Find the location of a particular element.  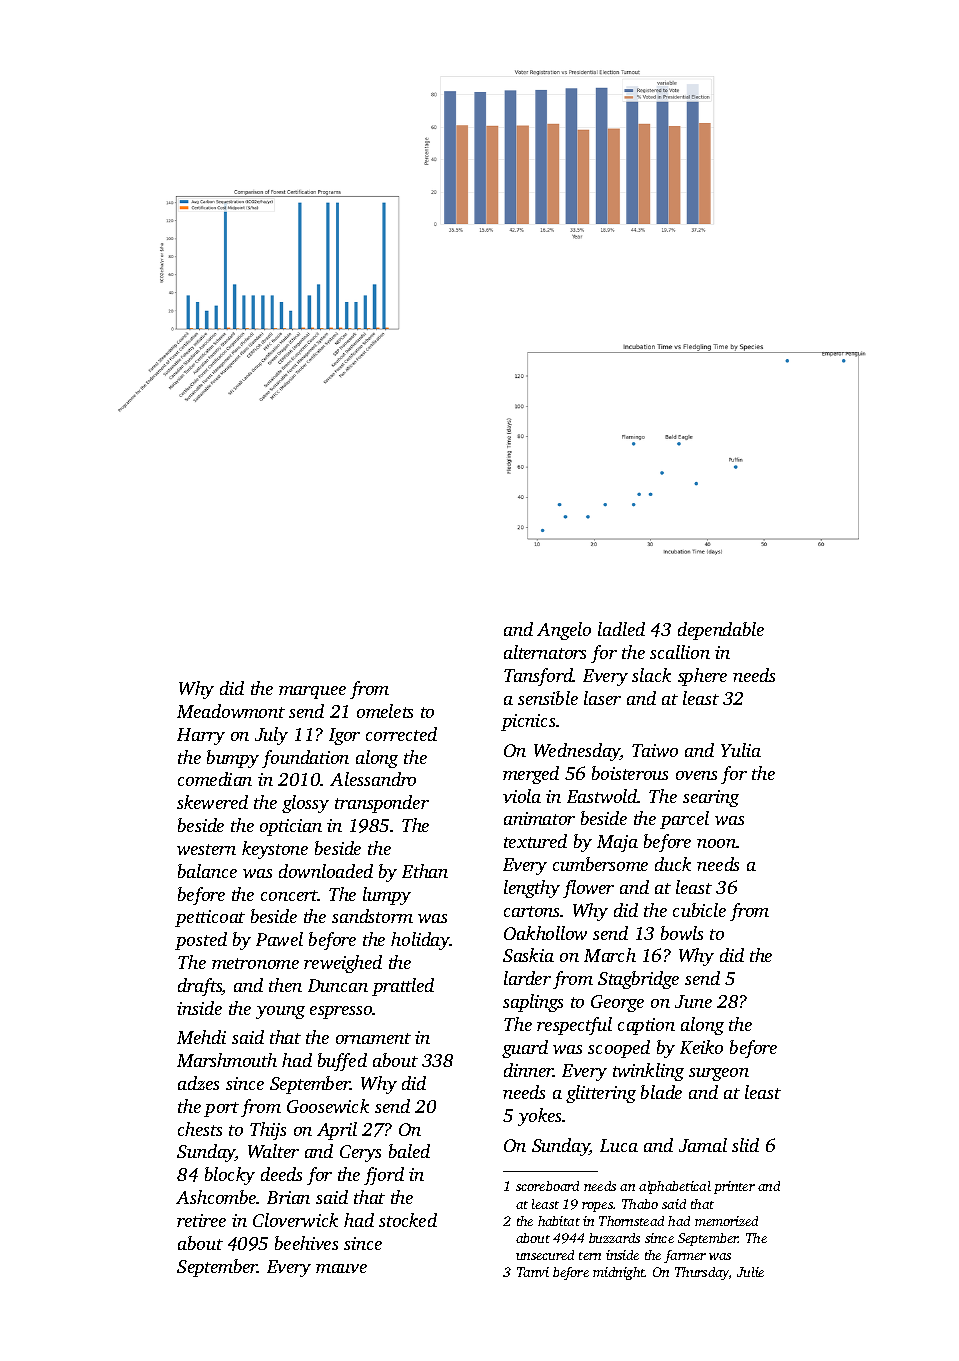

Angelo is located at coordinates (564, 631).
